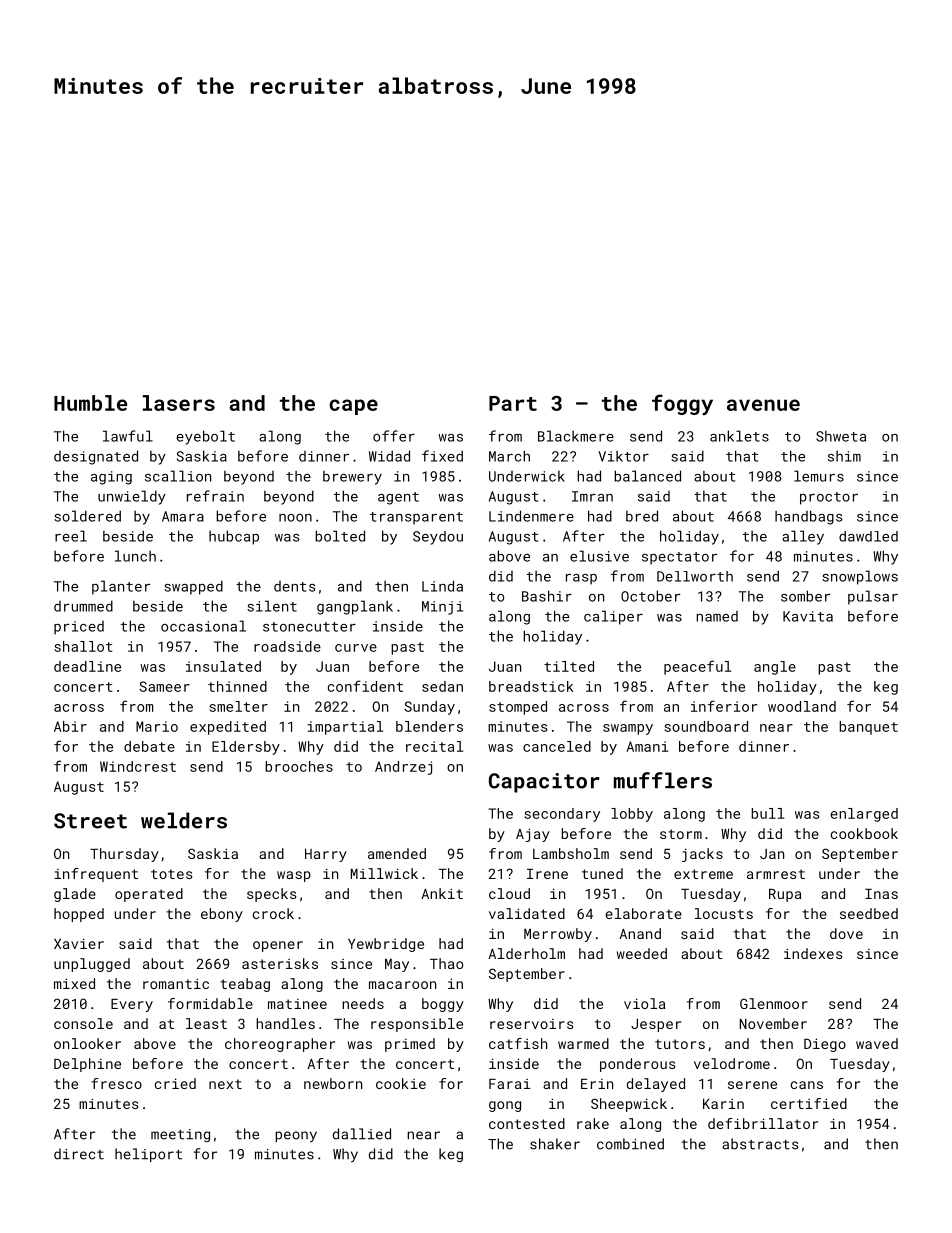  Describe the element at coordinates (442, 456) in the screenshot. I see `fixed` at that location.
